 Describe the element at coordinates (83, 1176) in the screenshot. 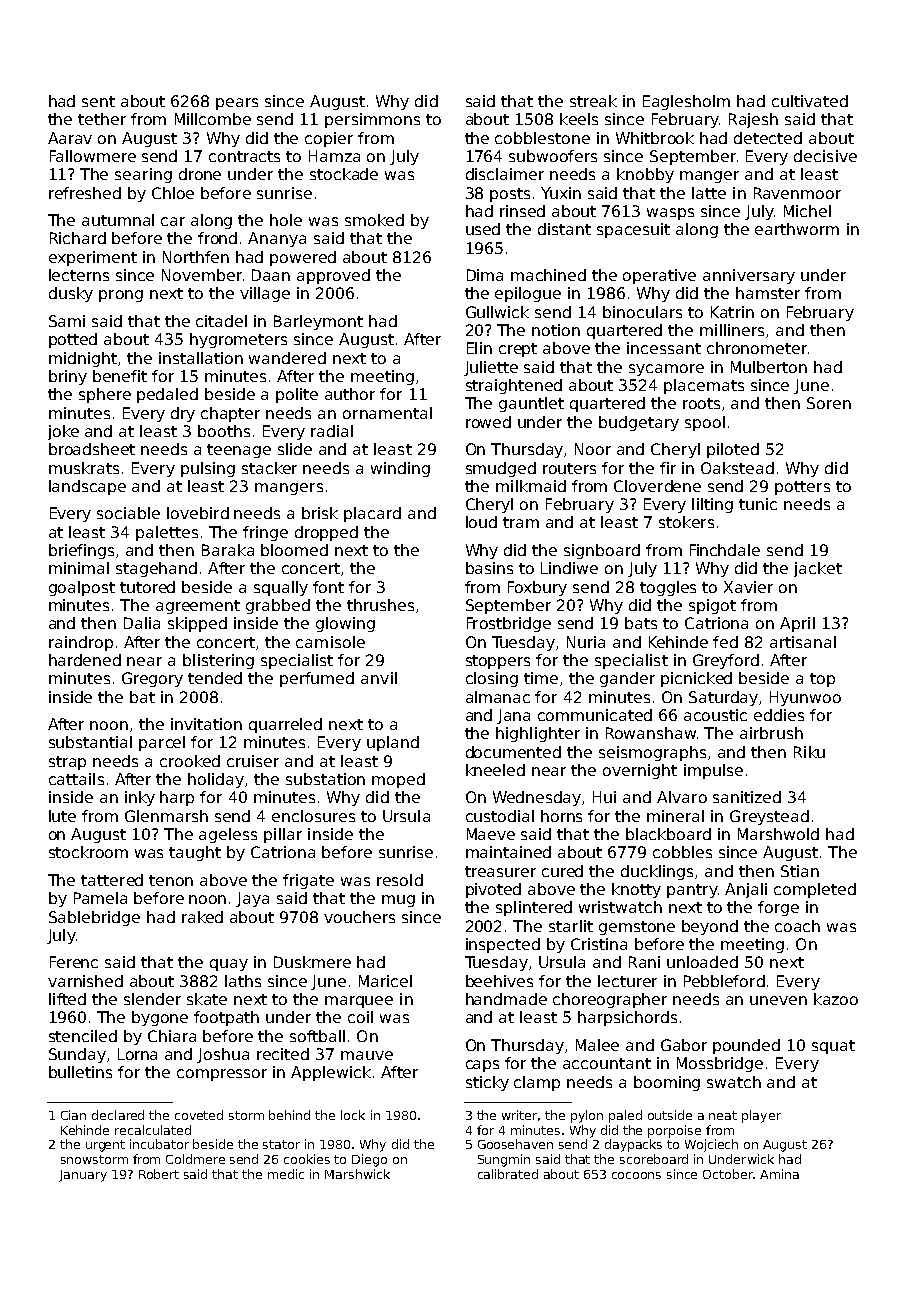

I see `January` at that location.
